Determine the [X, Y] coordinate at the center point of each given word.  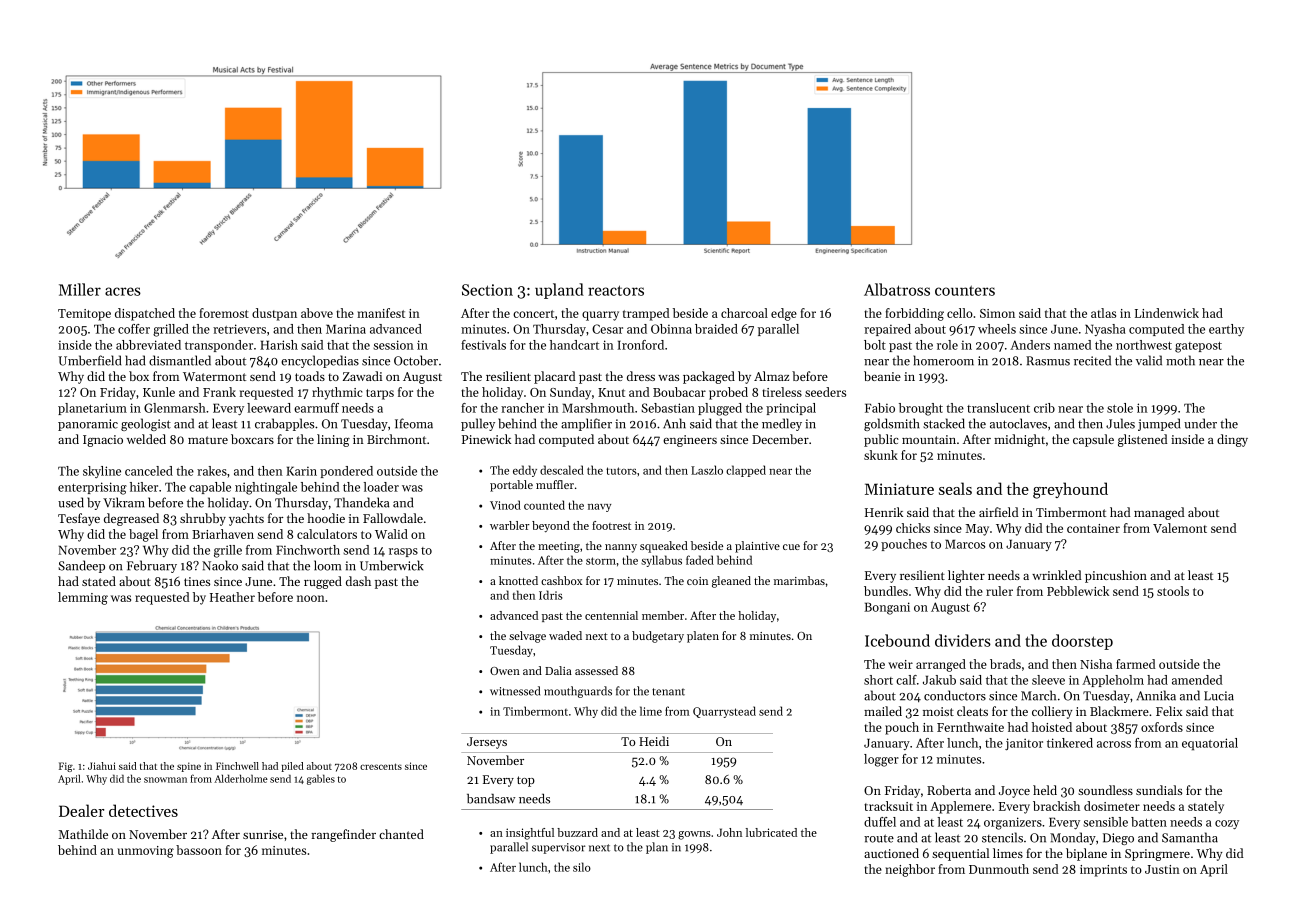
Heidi [654, 741]
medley [782, 424]
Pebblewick [1078, 591]
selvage [527, 637]
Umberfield [90, 360]
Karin [301, 471]
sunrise [263, 834]
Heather [232, 597]
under [1200, 423]
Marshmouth [598, 408]
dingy [1232, 440]
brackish [1056, 806]
